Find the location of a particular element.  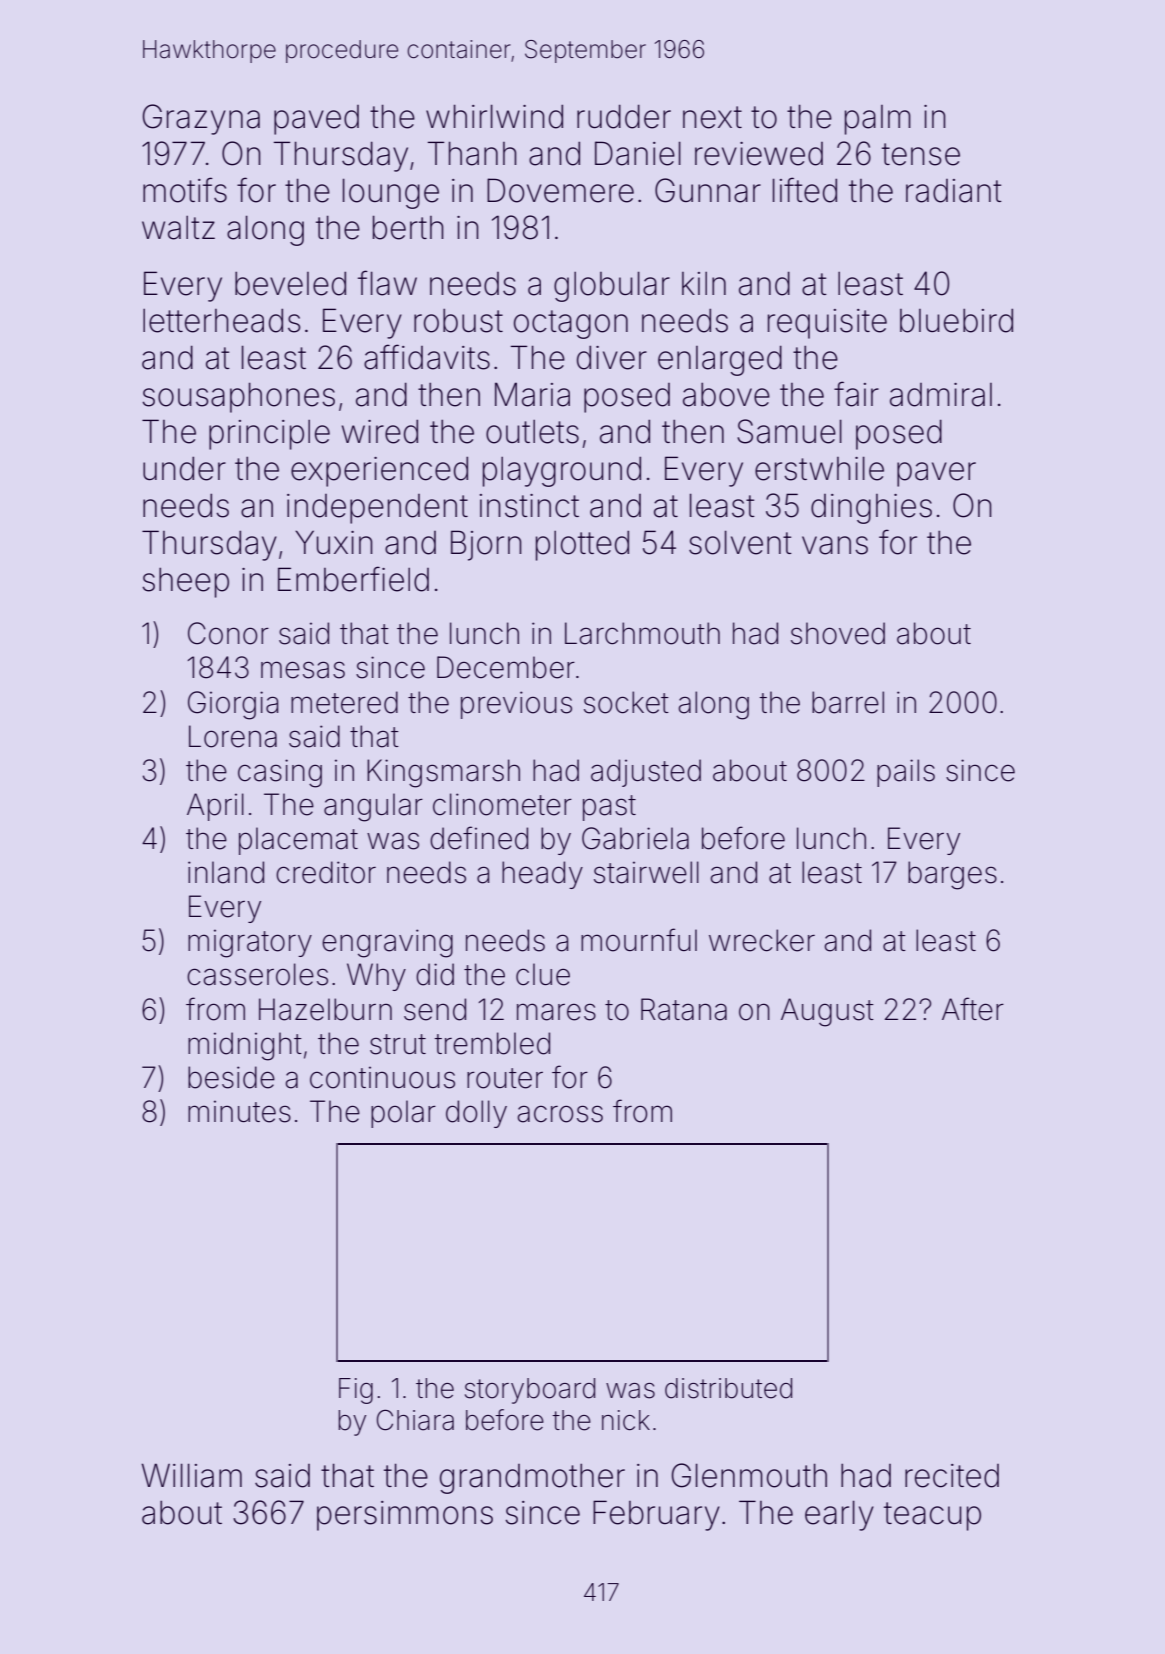

Grazyna is located at coordinates (201, 119).
